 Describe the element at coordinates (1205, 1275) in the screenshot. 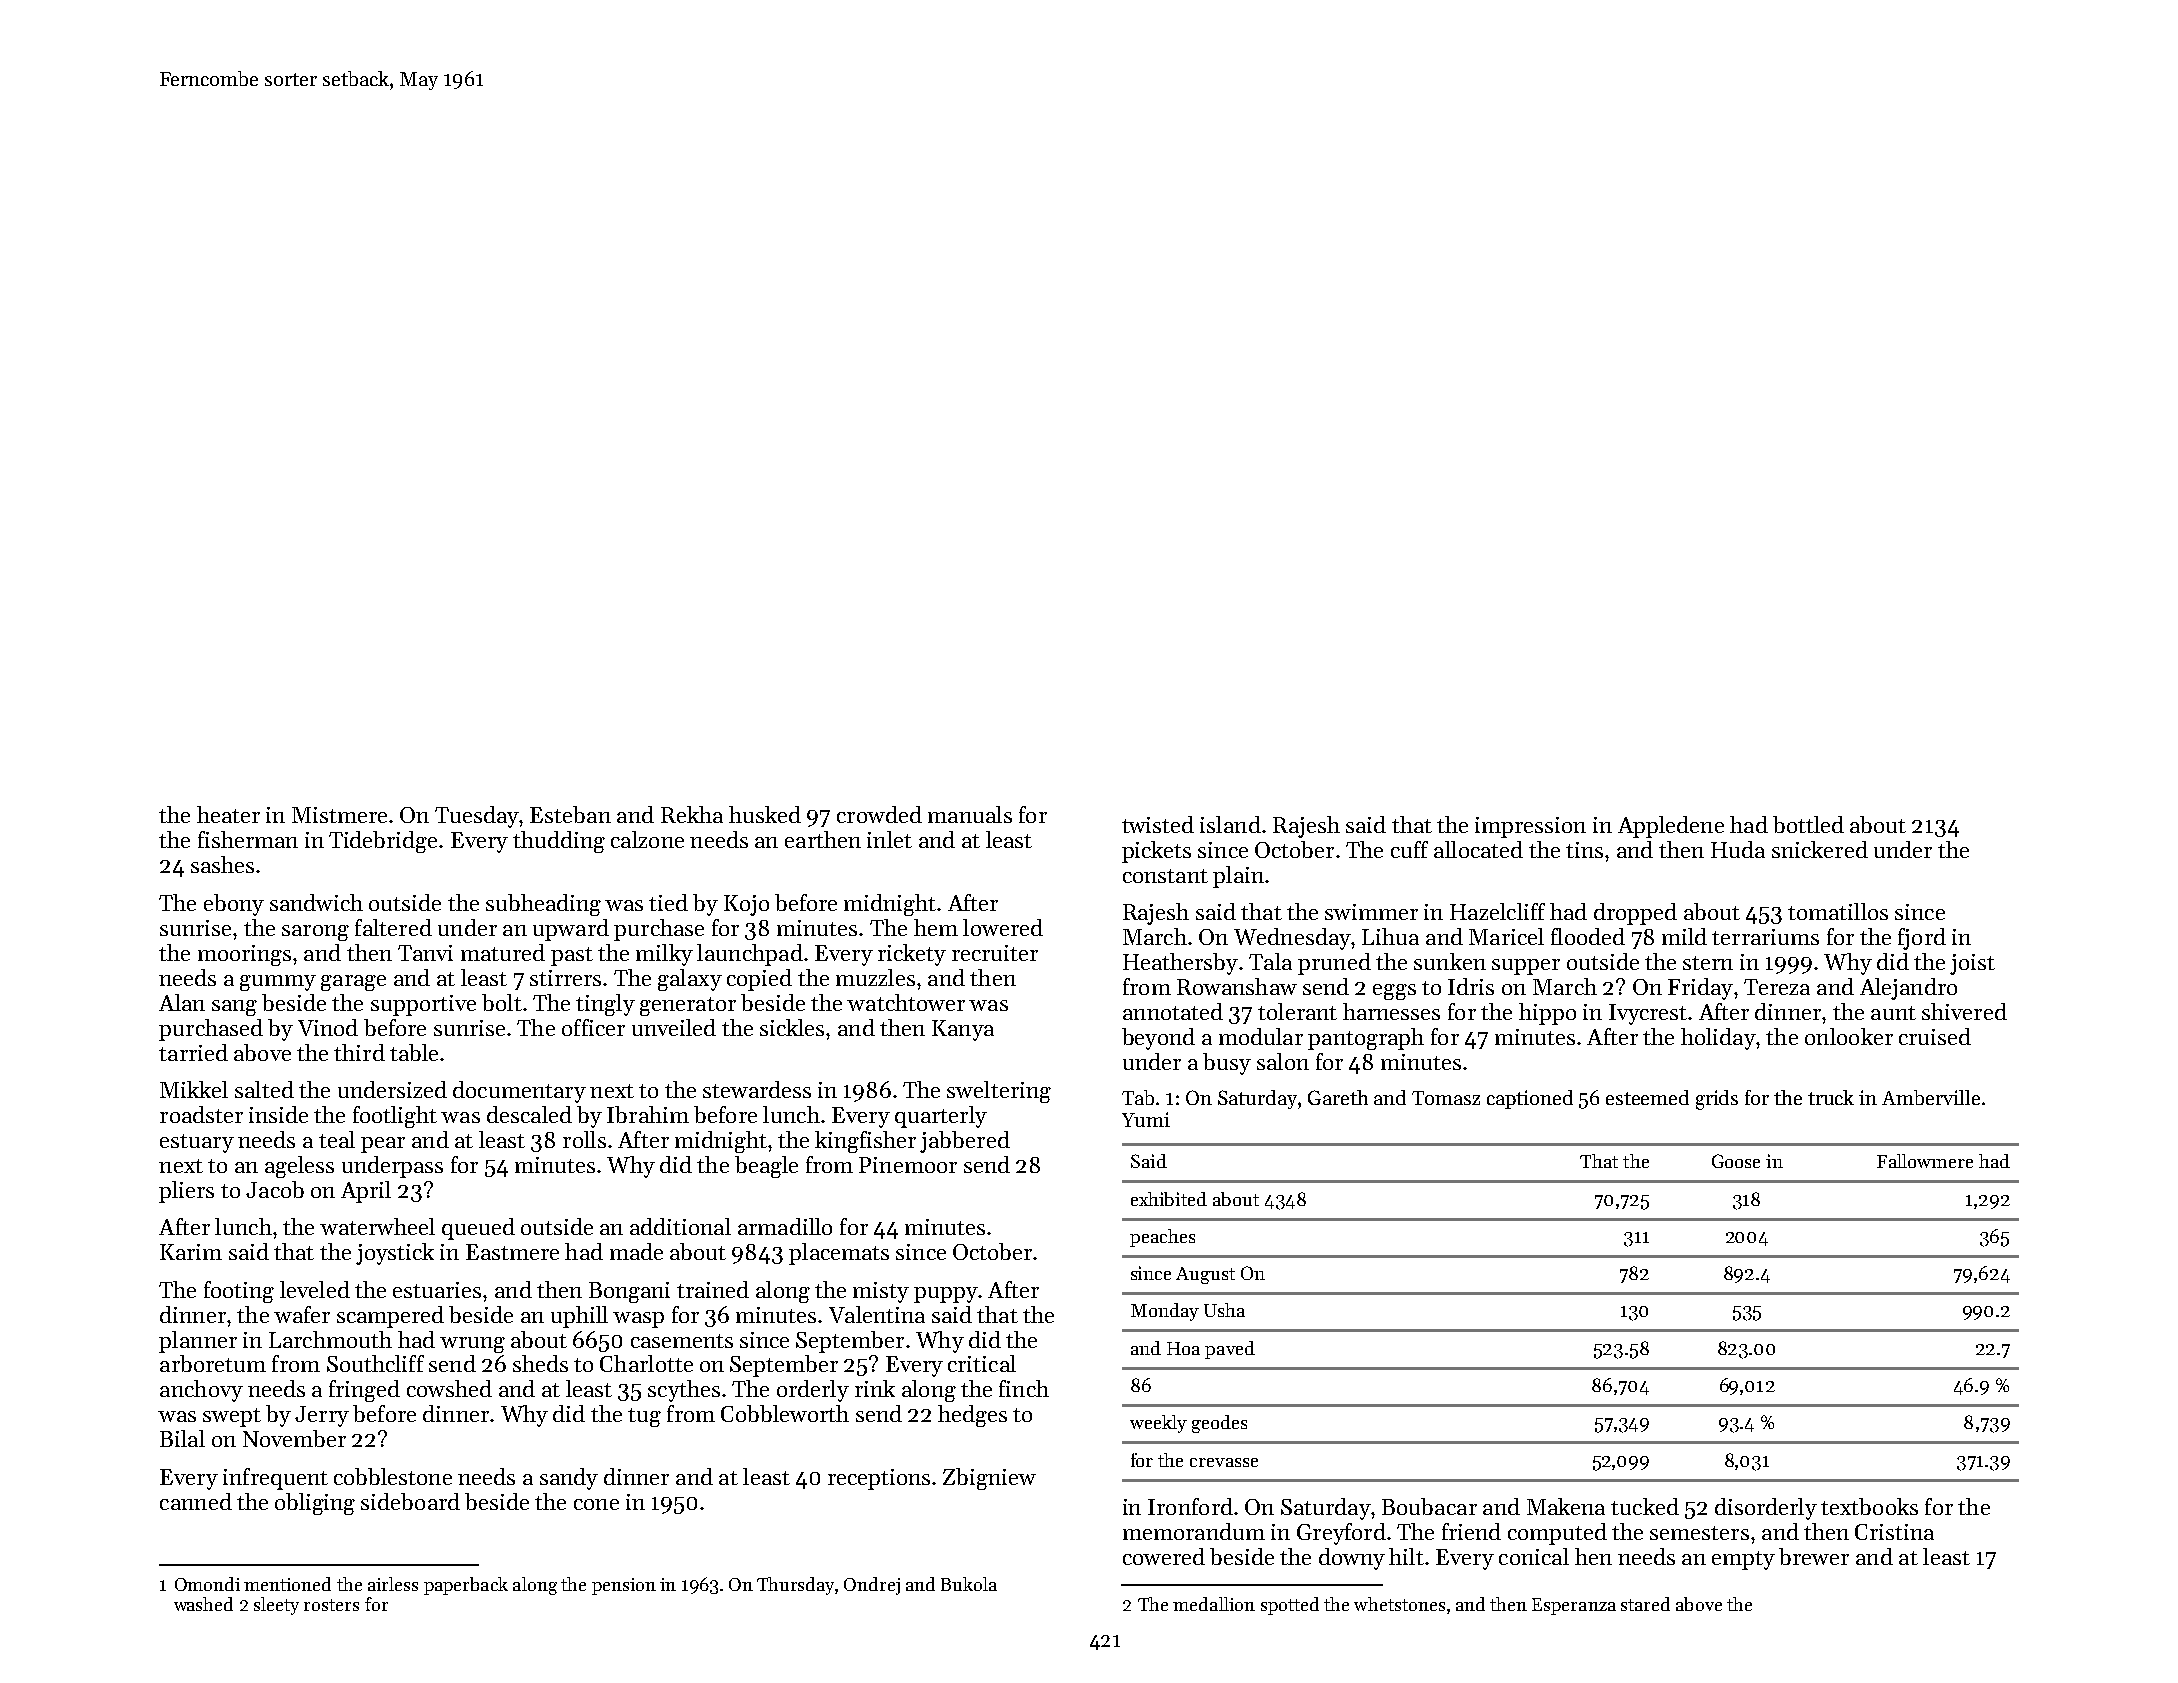

I see `August` at that location.
